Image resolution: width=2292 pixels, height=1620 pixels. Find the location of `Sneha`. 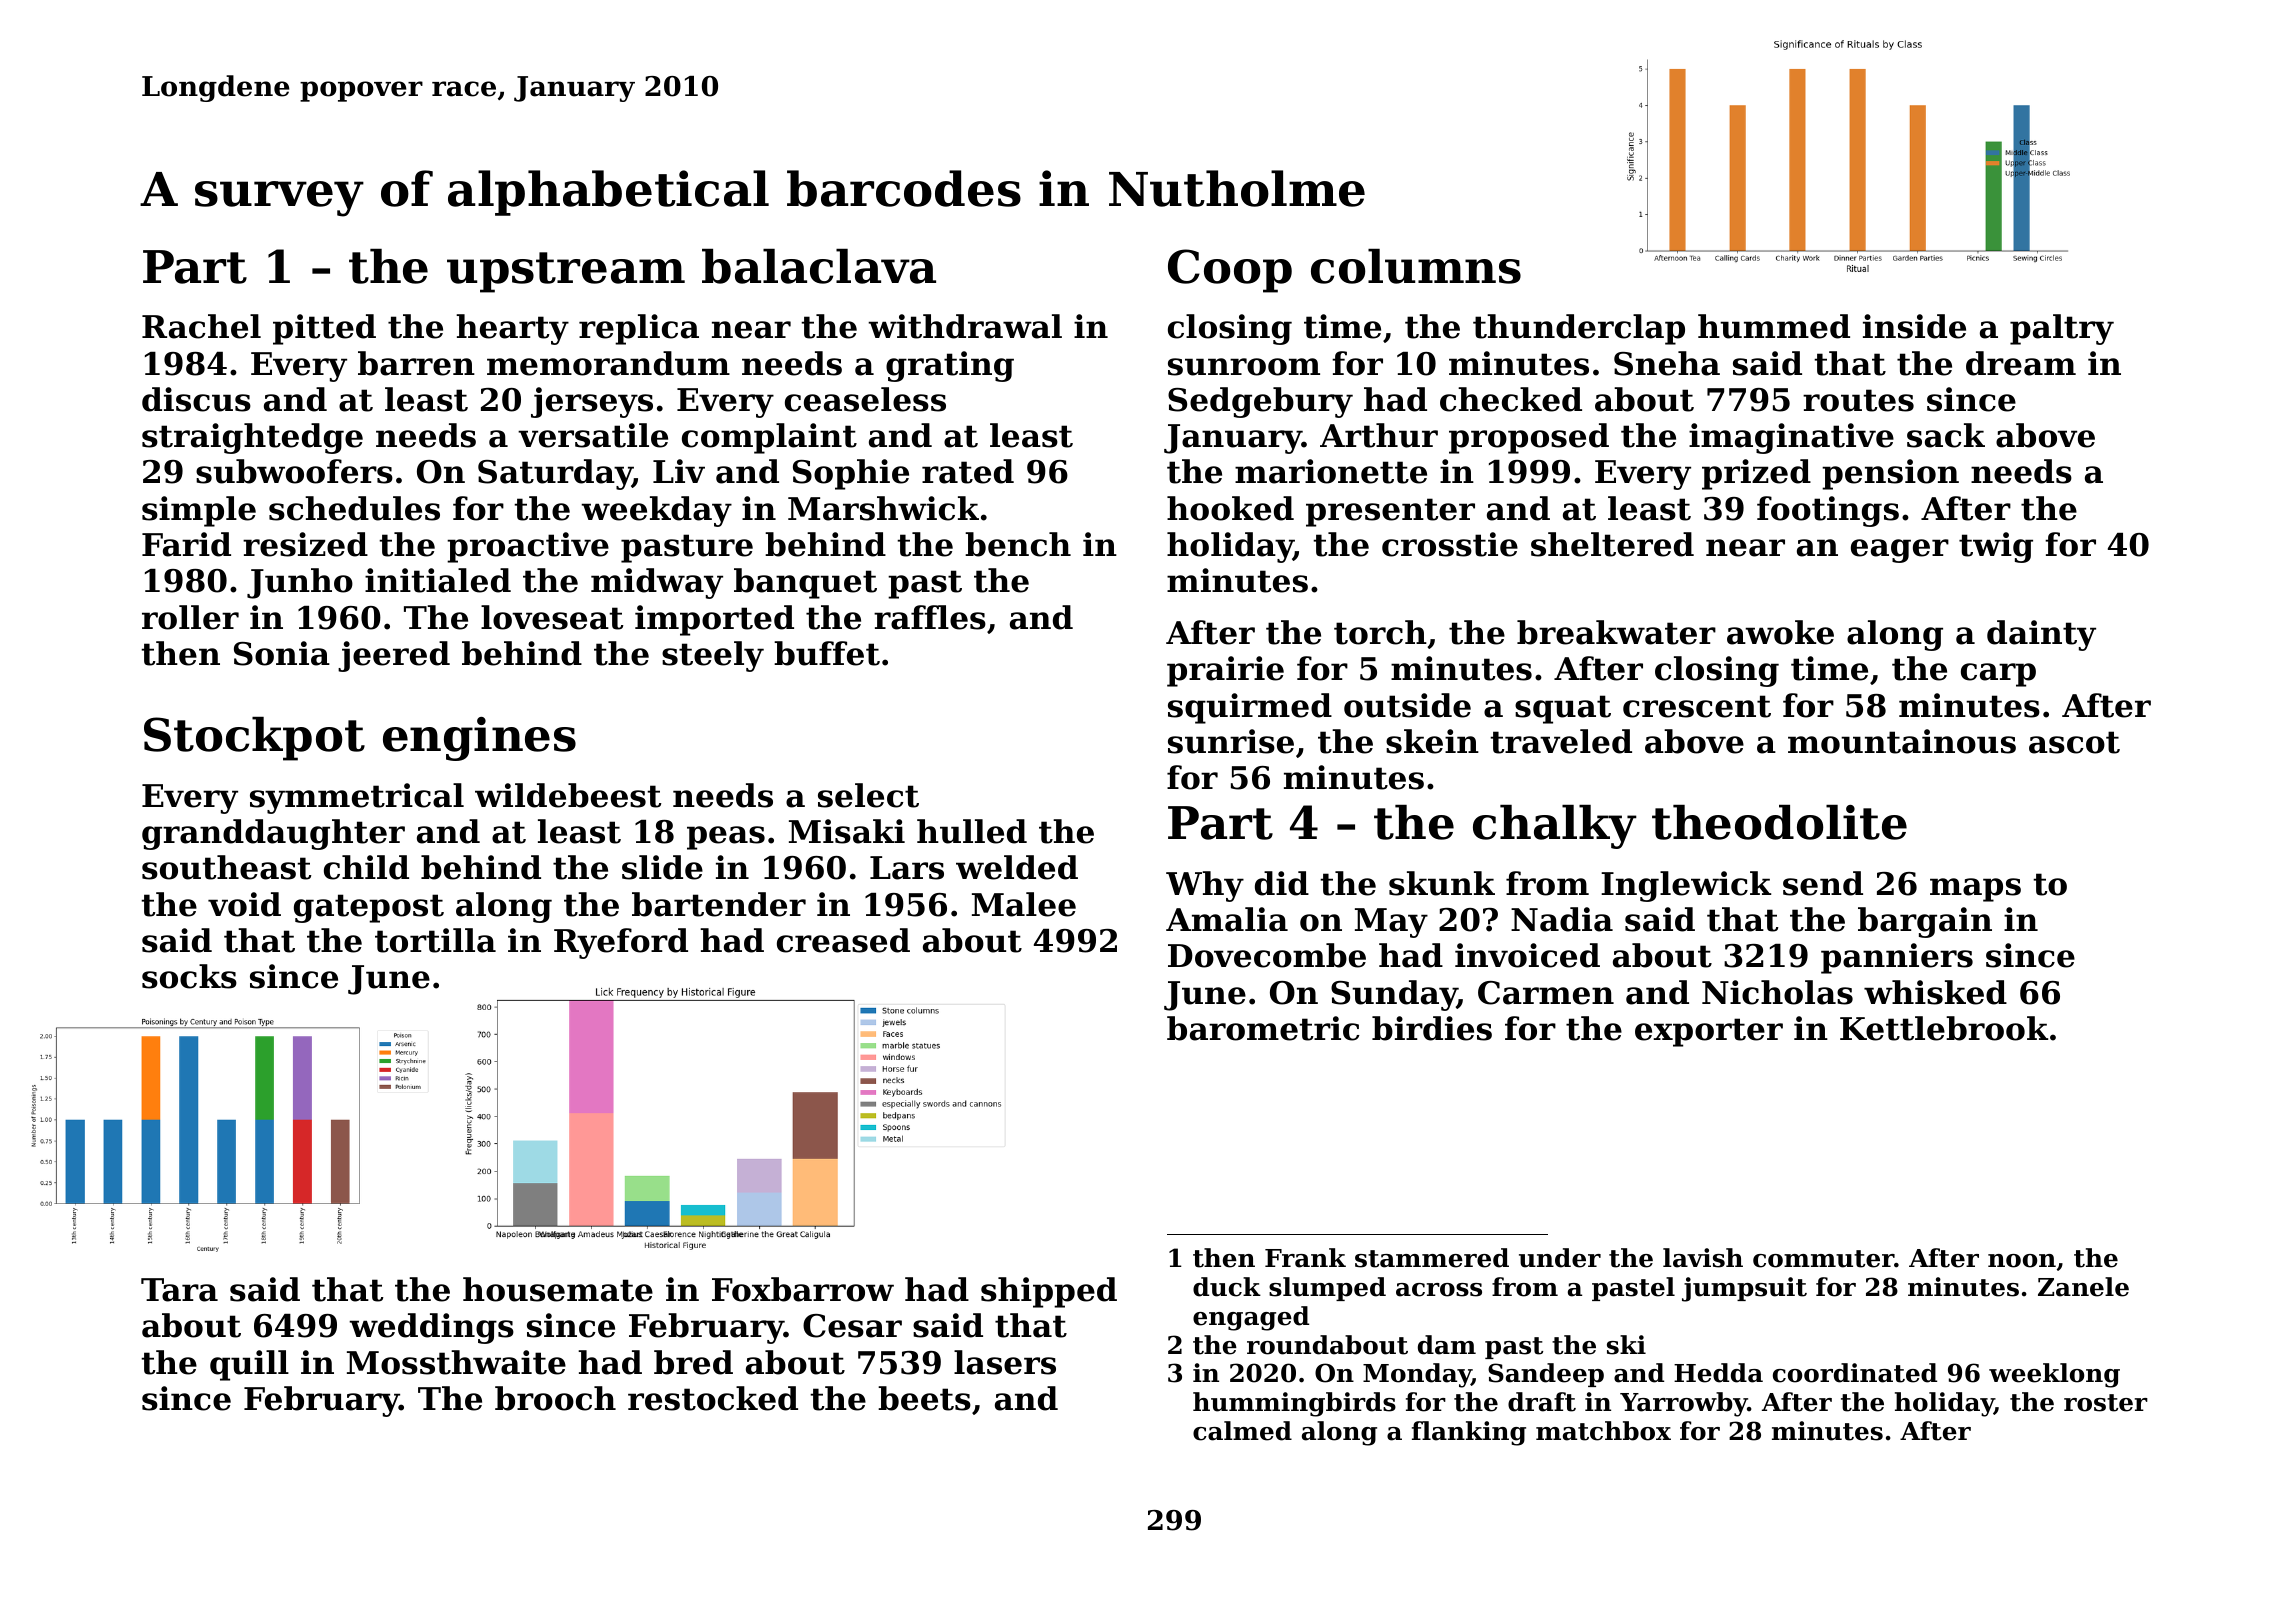

Sneha is located at coordinates (1667, 363).
